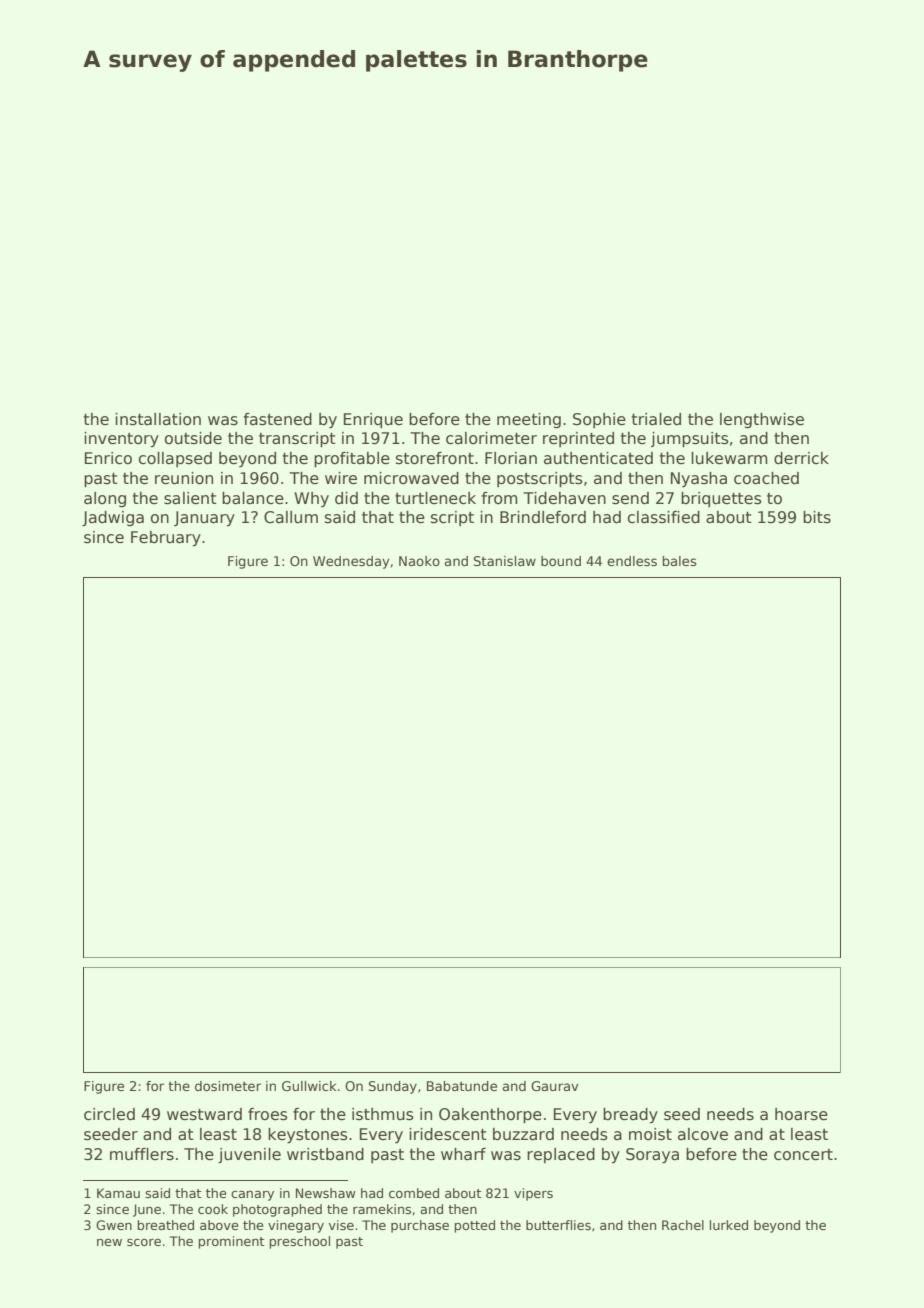 Image resolution: width=924 pixels, height=1308 pixels. Describe the element at coordinates (228, 1086) in the screenshot. I see `dosimeter` at that location.
